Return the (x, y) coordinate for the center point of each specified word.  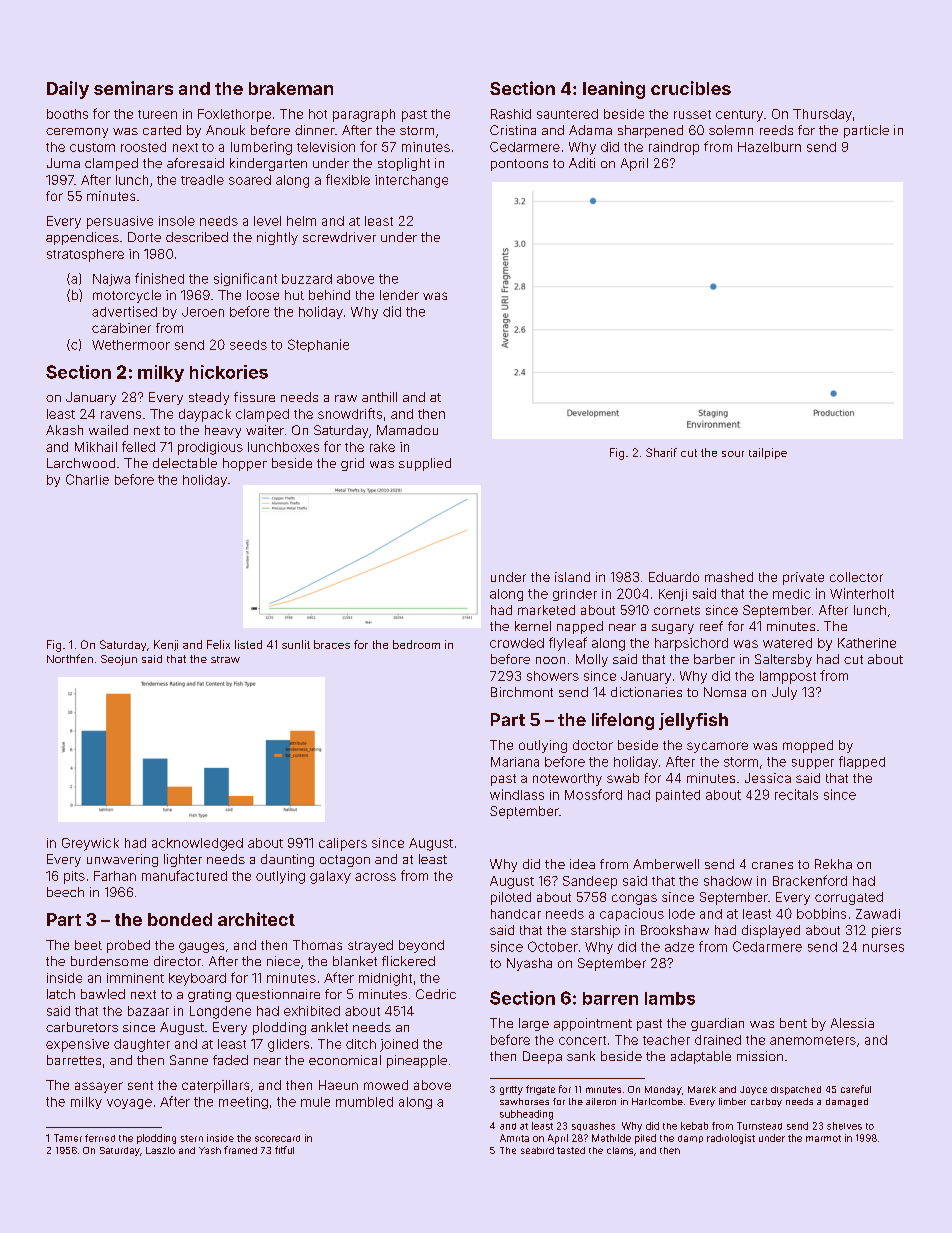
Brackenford (810, 880)
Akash (64, 430)
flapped (862, 762)
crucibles (691, 88)
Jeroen (203, 312)
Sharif (661, 452)
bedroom (416, 644)
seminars (133, 88)
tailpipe (768, 453)
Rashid (511, 114)
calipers (343, 844)
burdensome (109, 961)
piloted (511, 898)
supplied (425, 464)
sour (733, 454)
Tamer (68, 1138)
